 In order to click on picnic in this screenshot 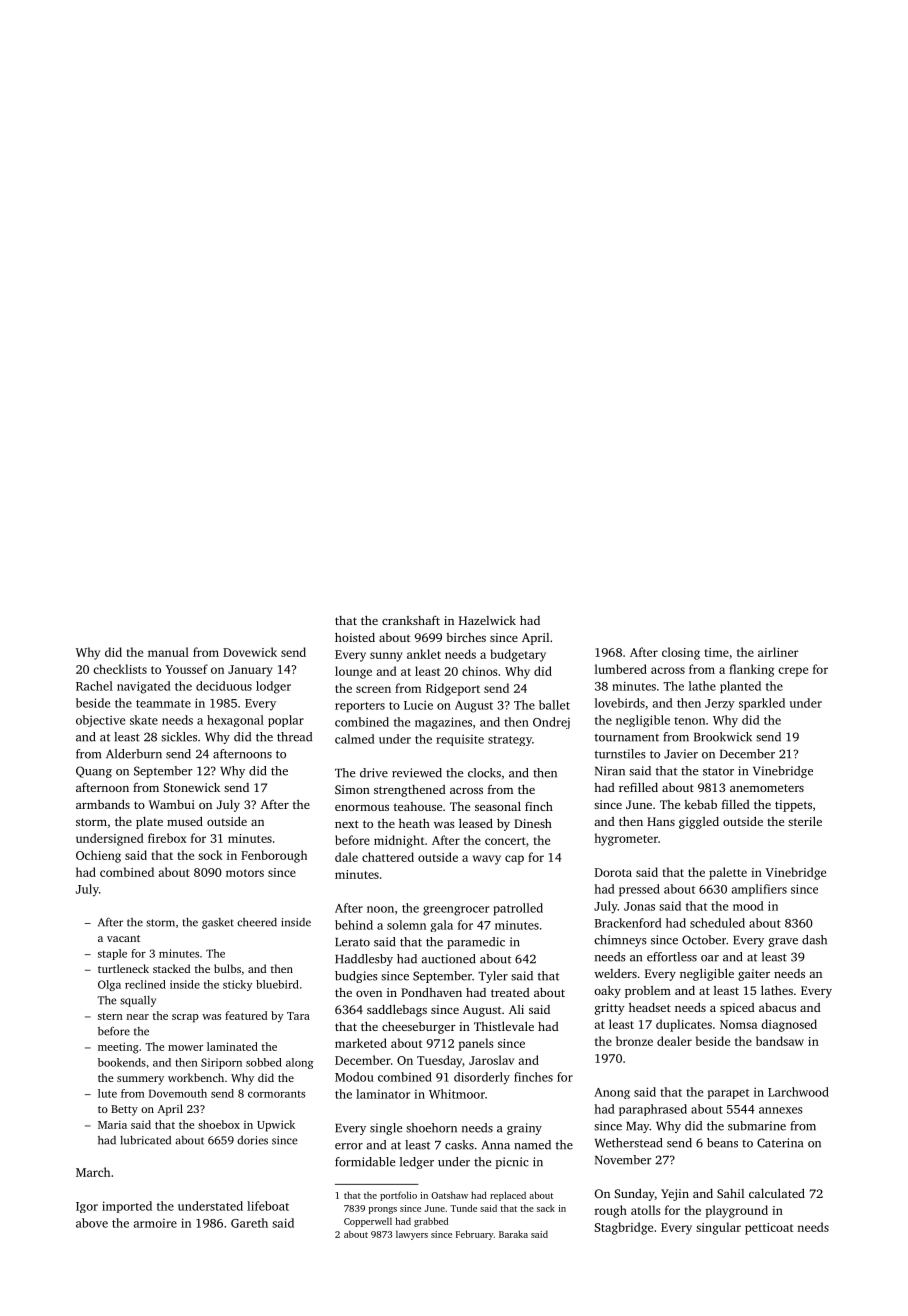, I will do `click(512, 1163)`.
